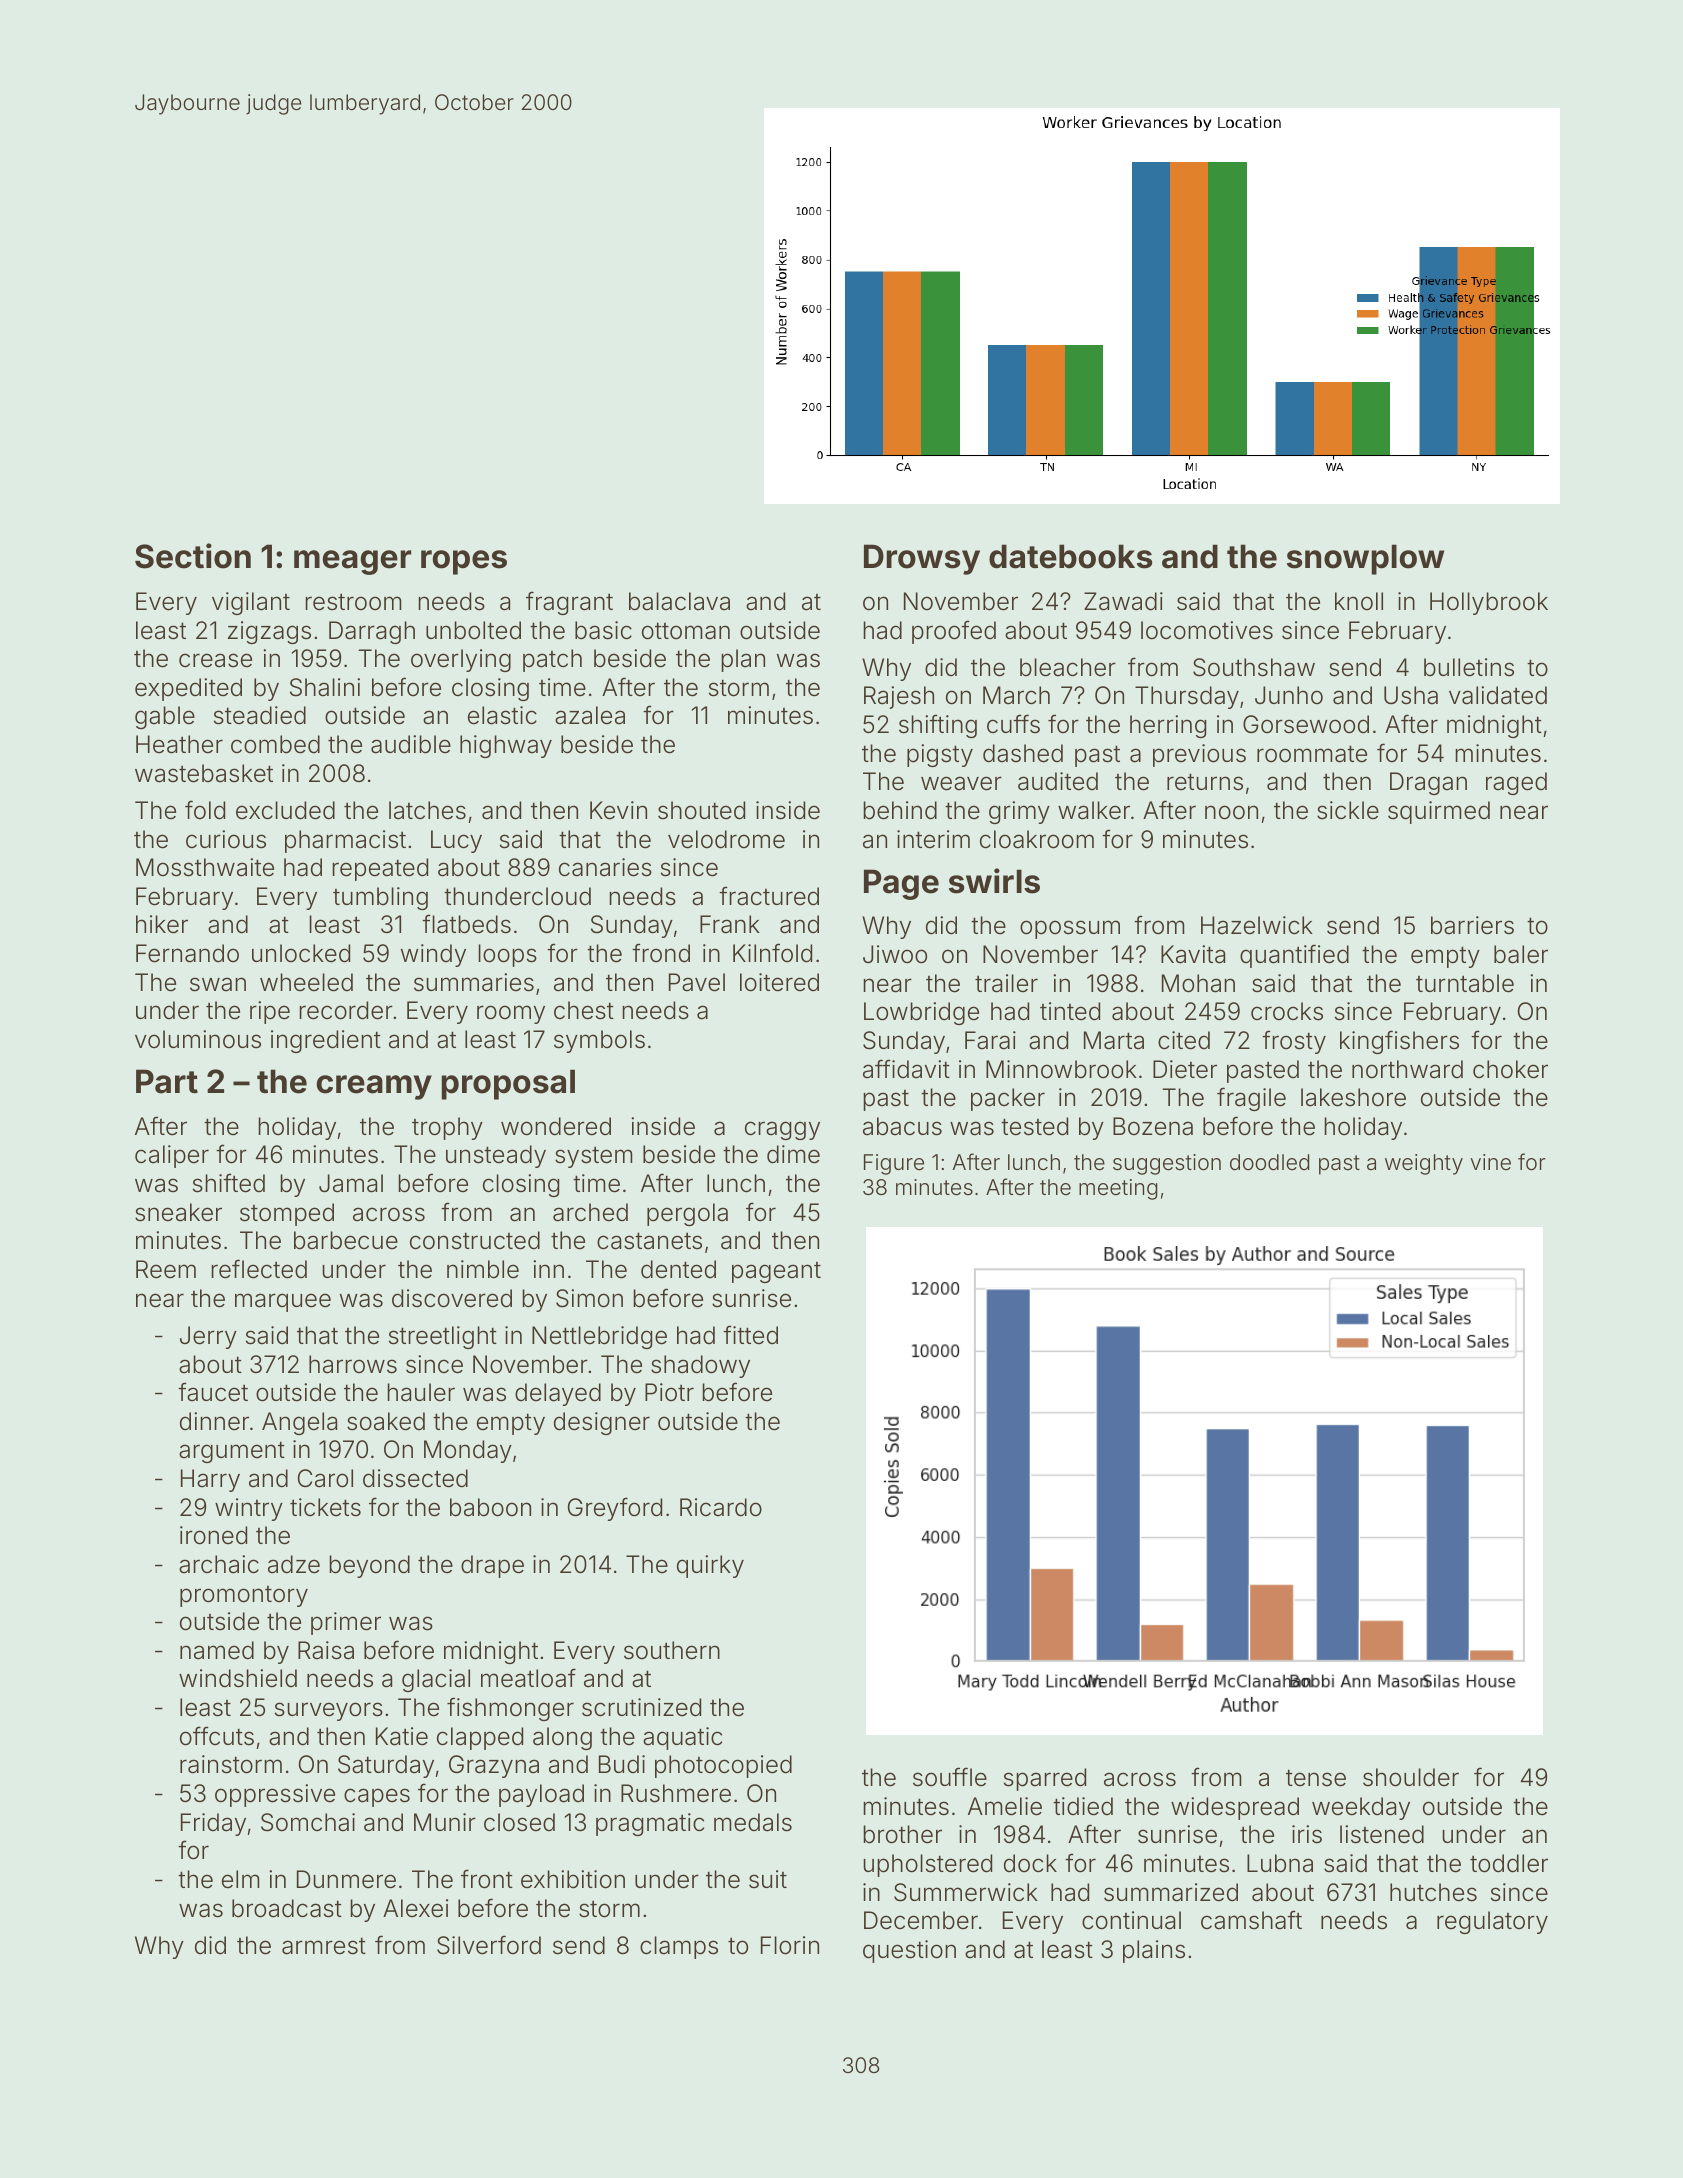 This screenshot has height=2178, width=1683. Describe the element at coordinates (346, 1879) in the screenshot. I see `Dunmere` at that location.
